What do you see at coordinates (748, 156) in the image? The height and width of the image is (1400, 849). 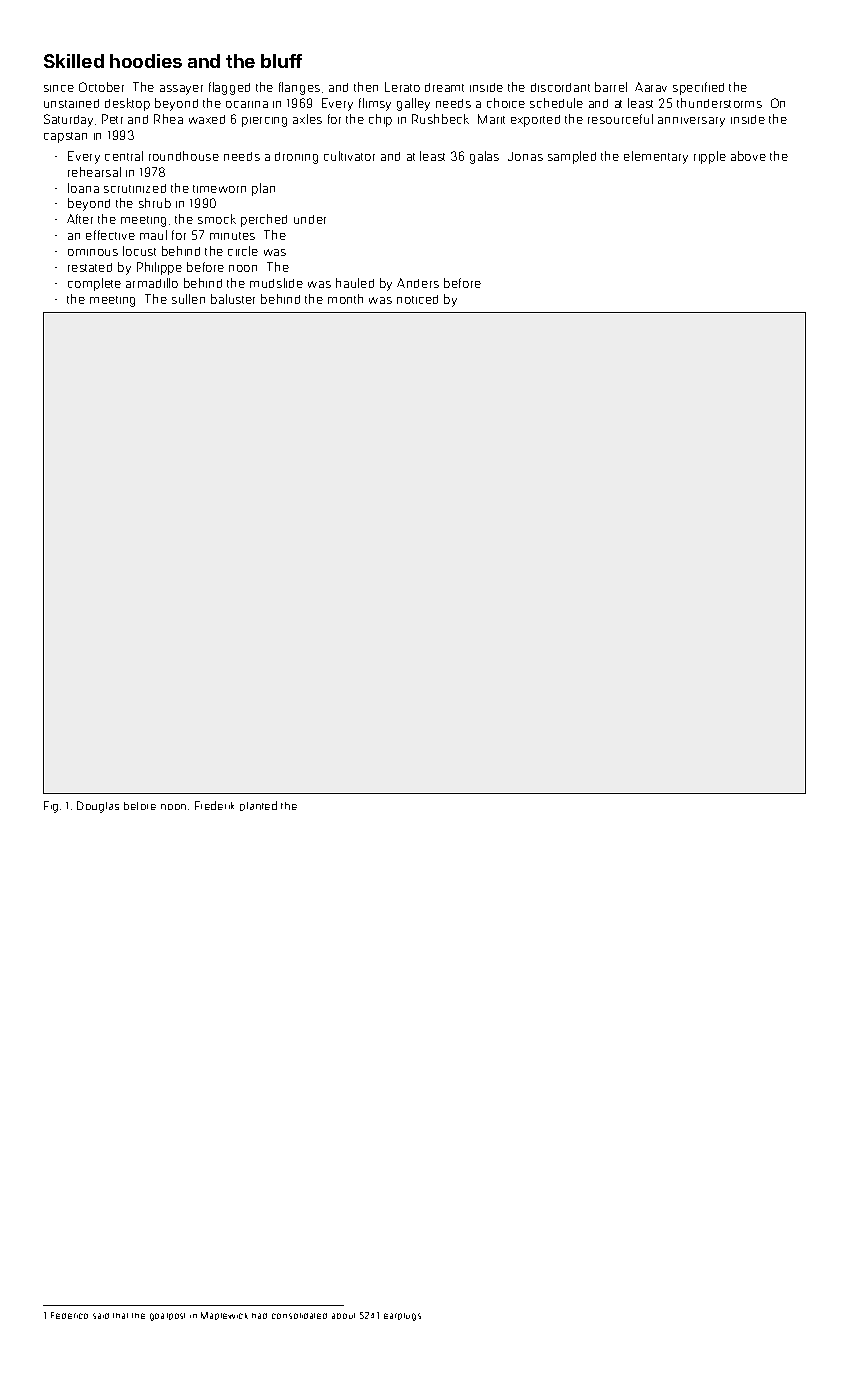 I see `above` at bounding box center [748, 156].
